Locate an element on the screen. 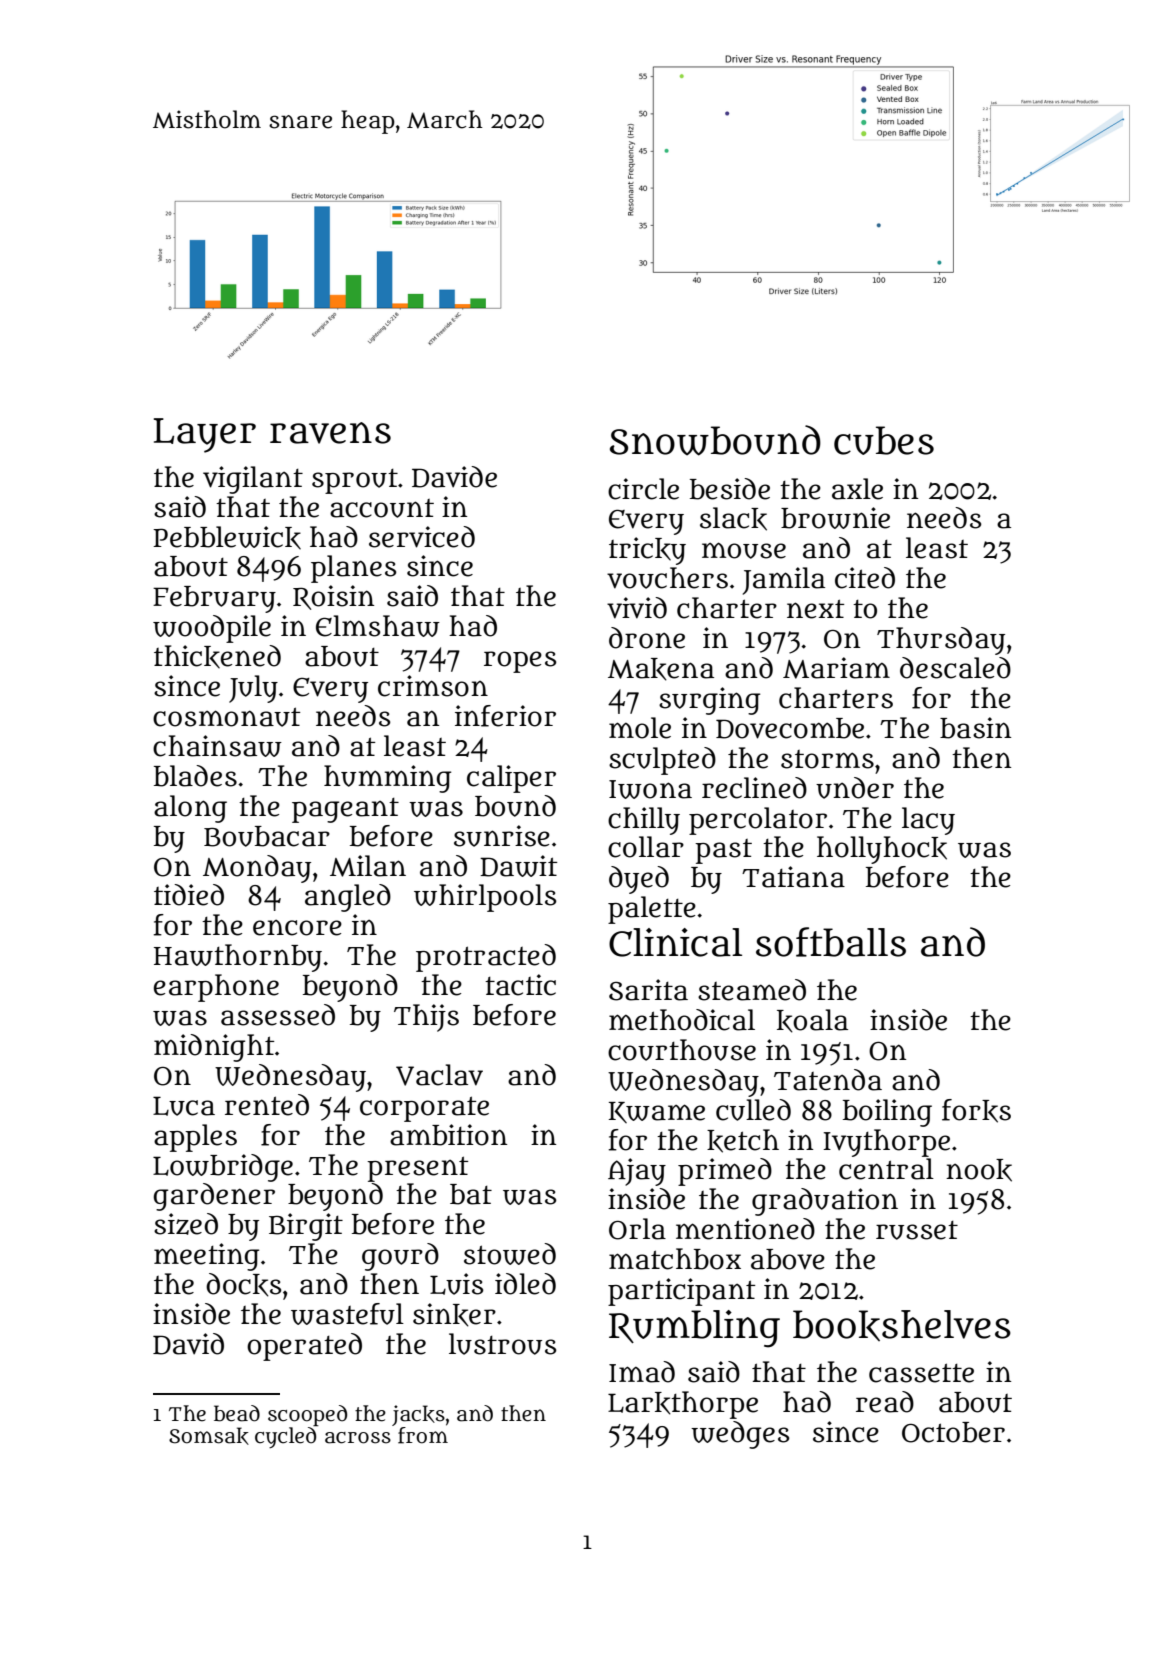 The width and height of the screenshot is (1165, 1654). ravens is located at coordinates (330, 433).
